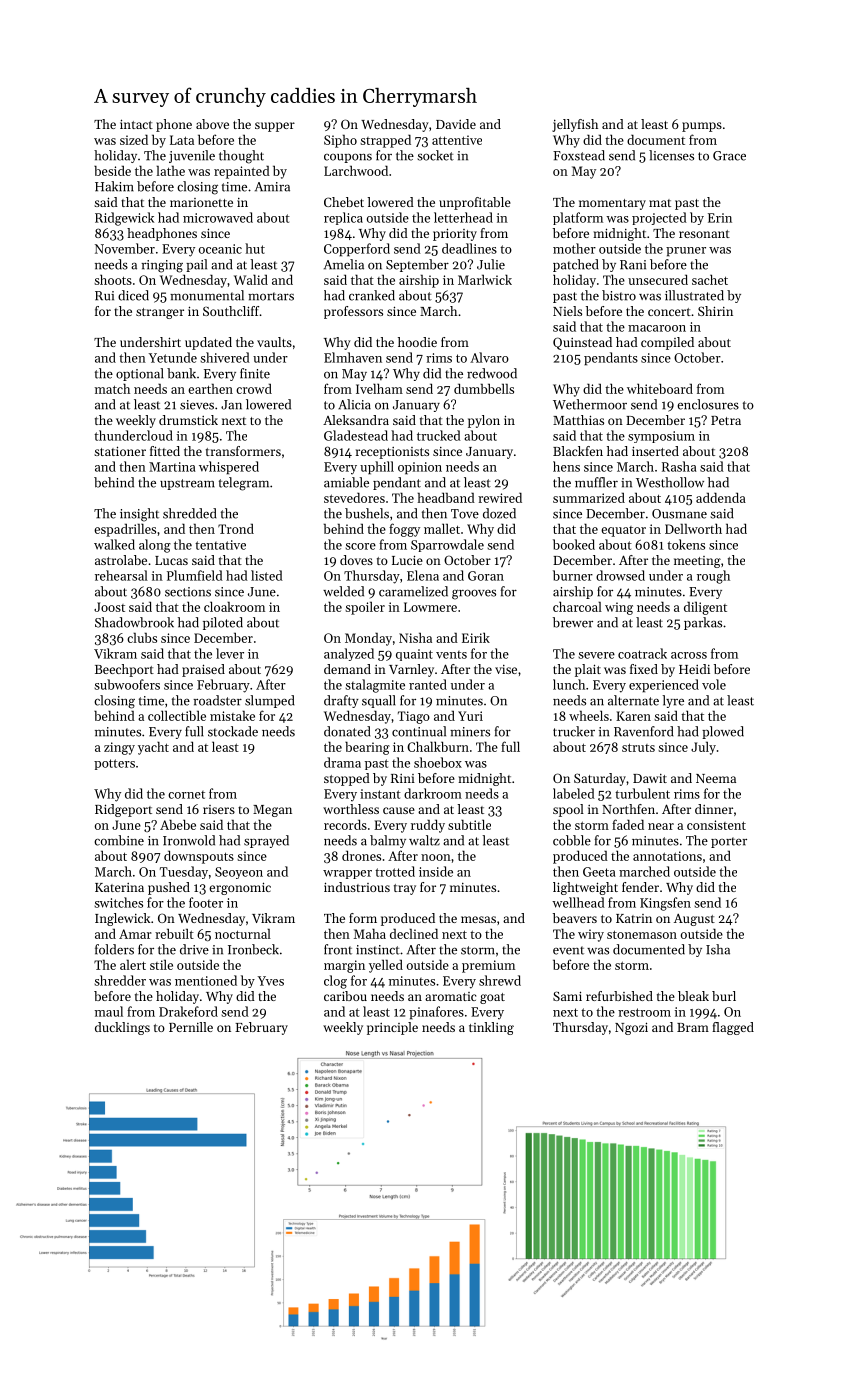  What do you see at coordinates (693, 996) in the document?
I see `bleak` at bounding box center [693, 996].
